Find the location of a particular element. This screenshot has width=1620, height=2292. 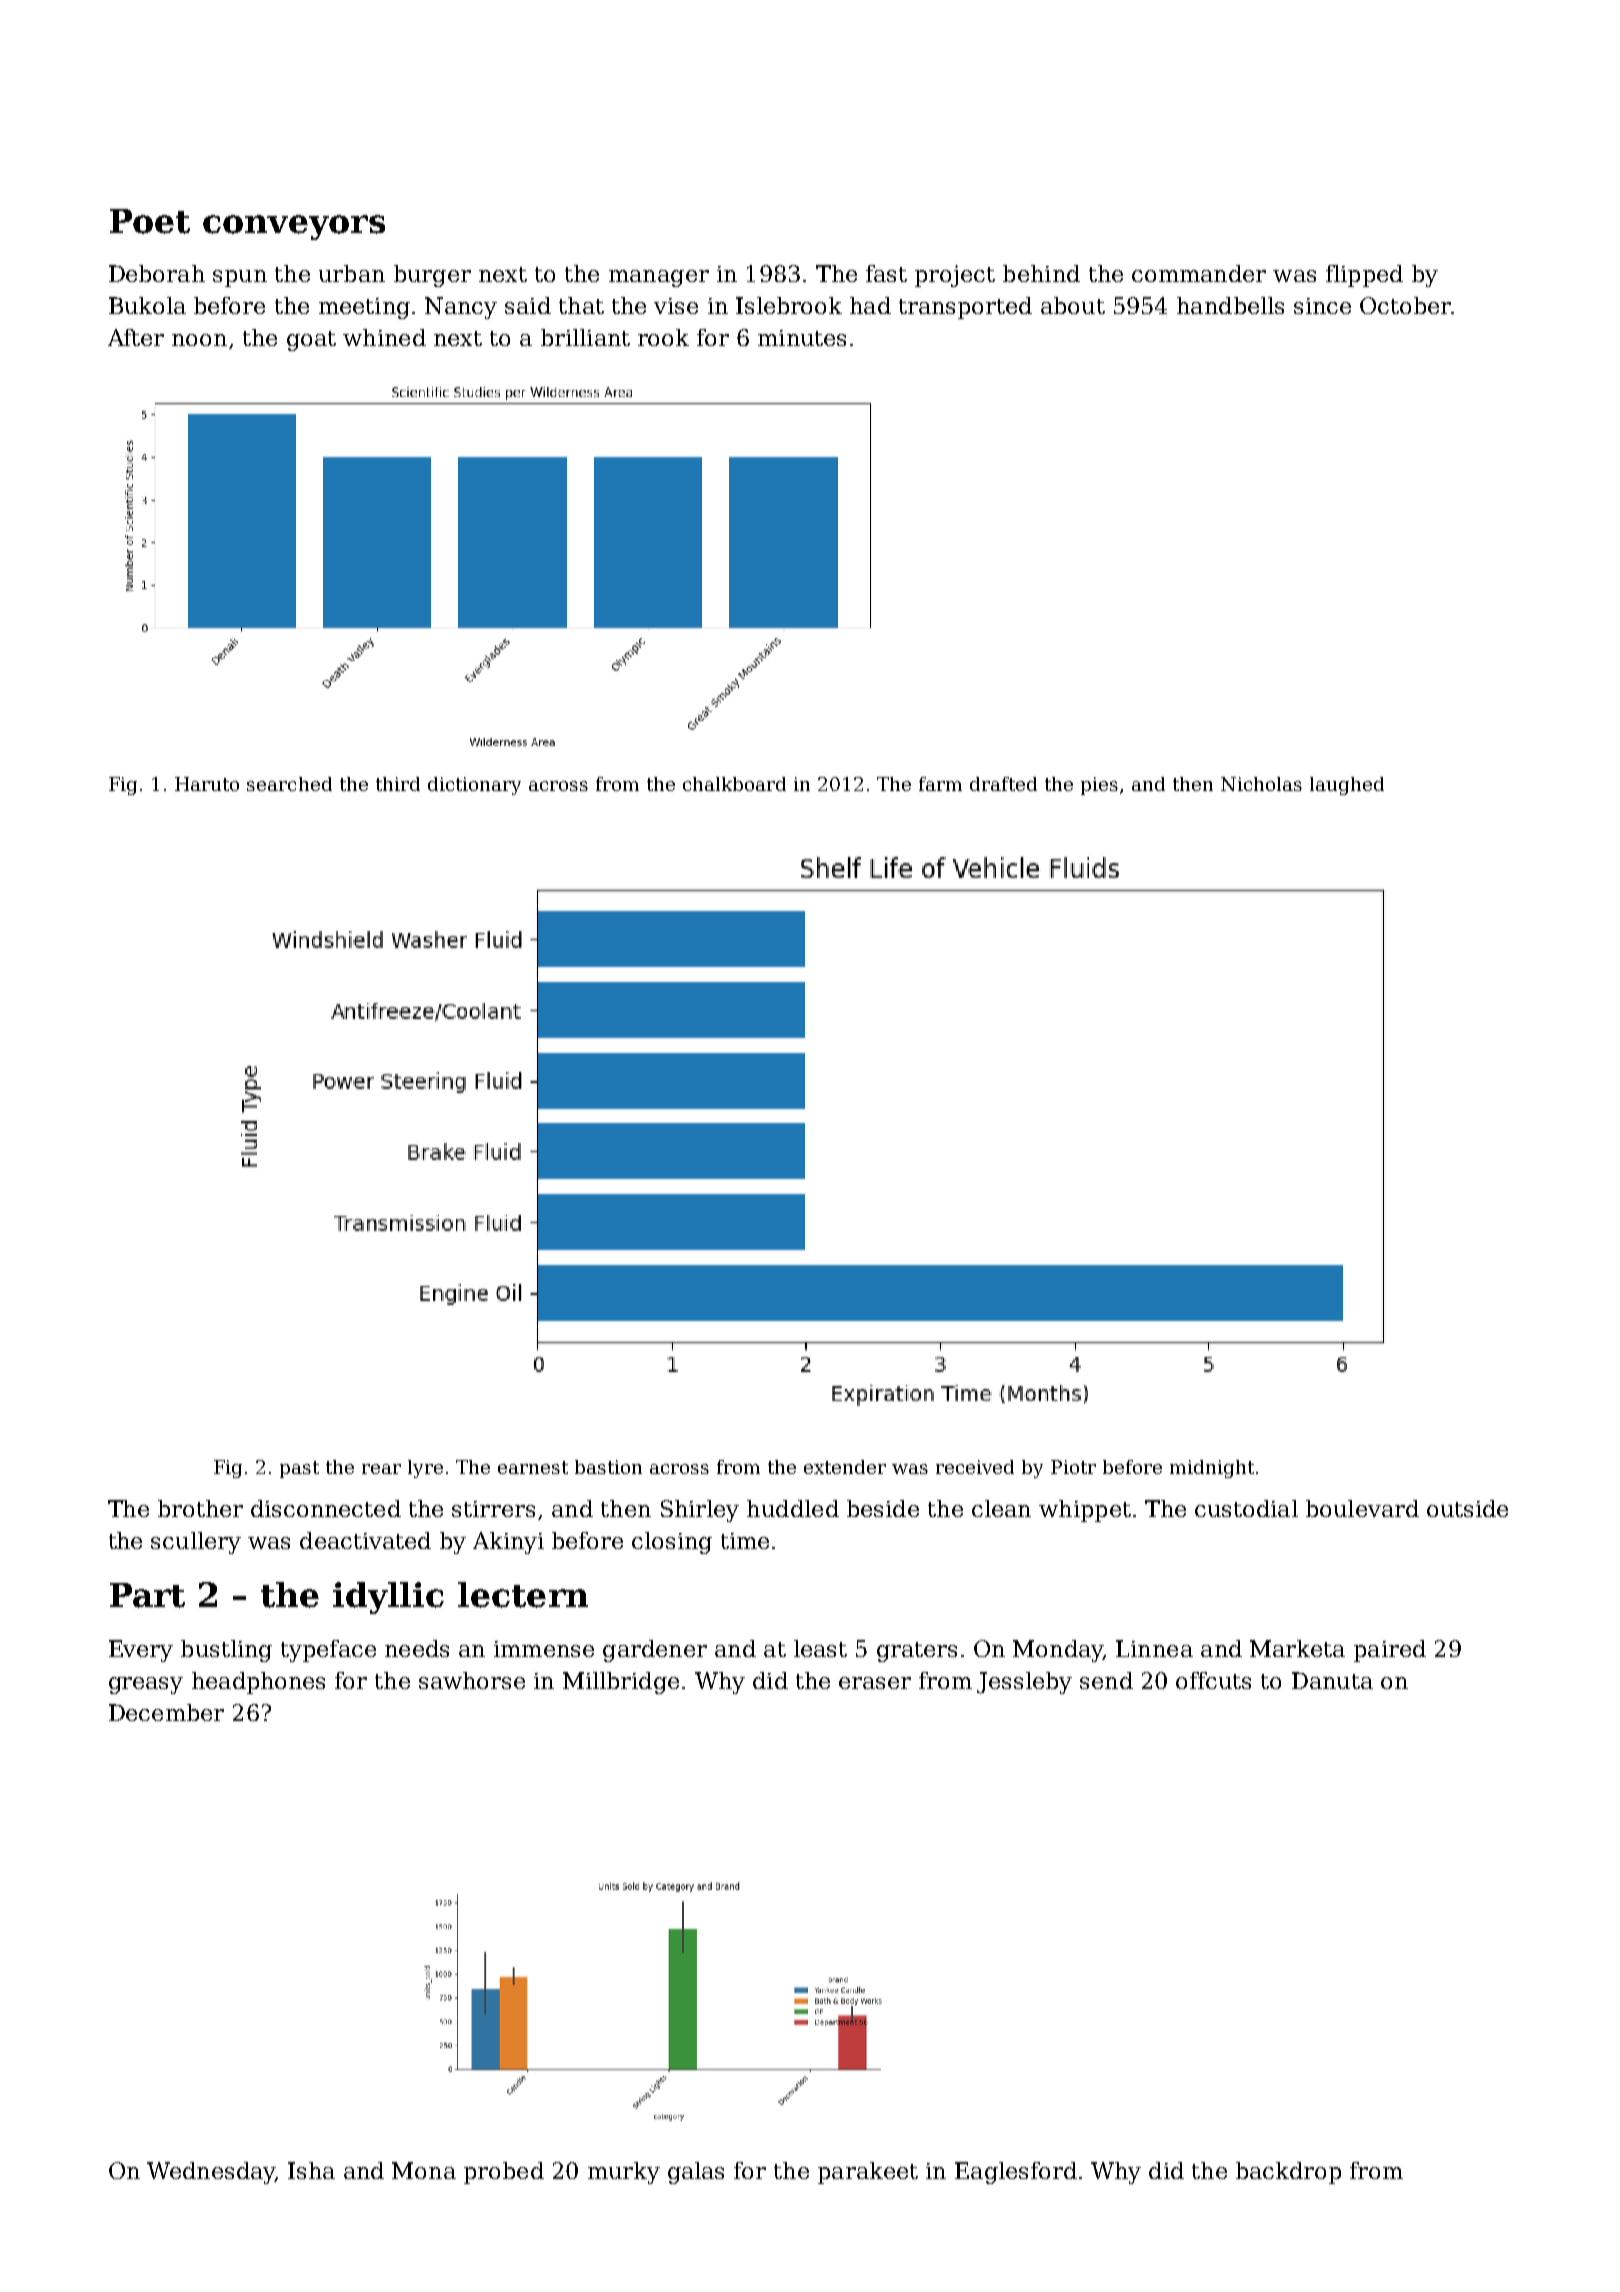

headphones is located at coordinates (258, 1683).
